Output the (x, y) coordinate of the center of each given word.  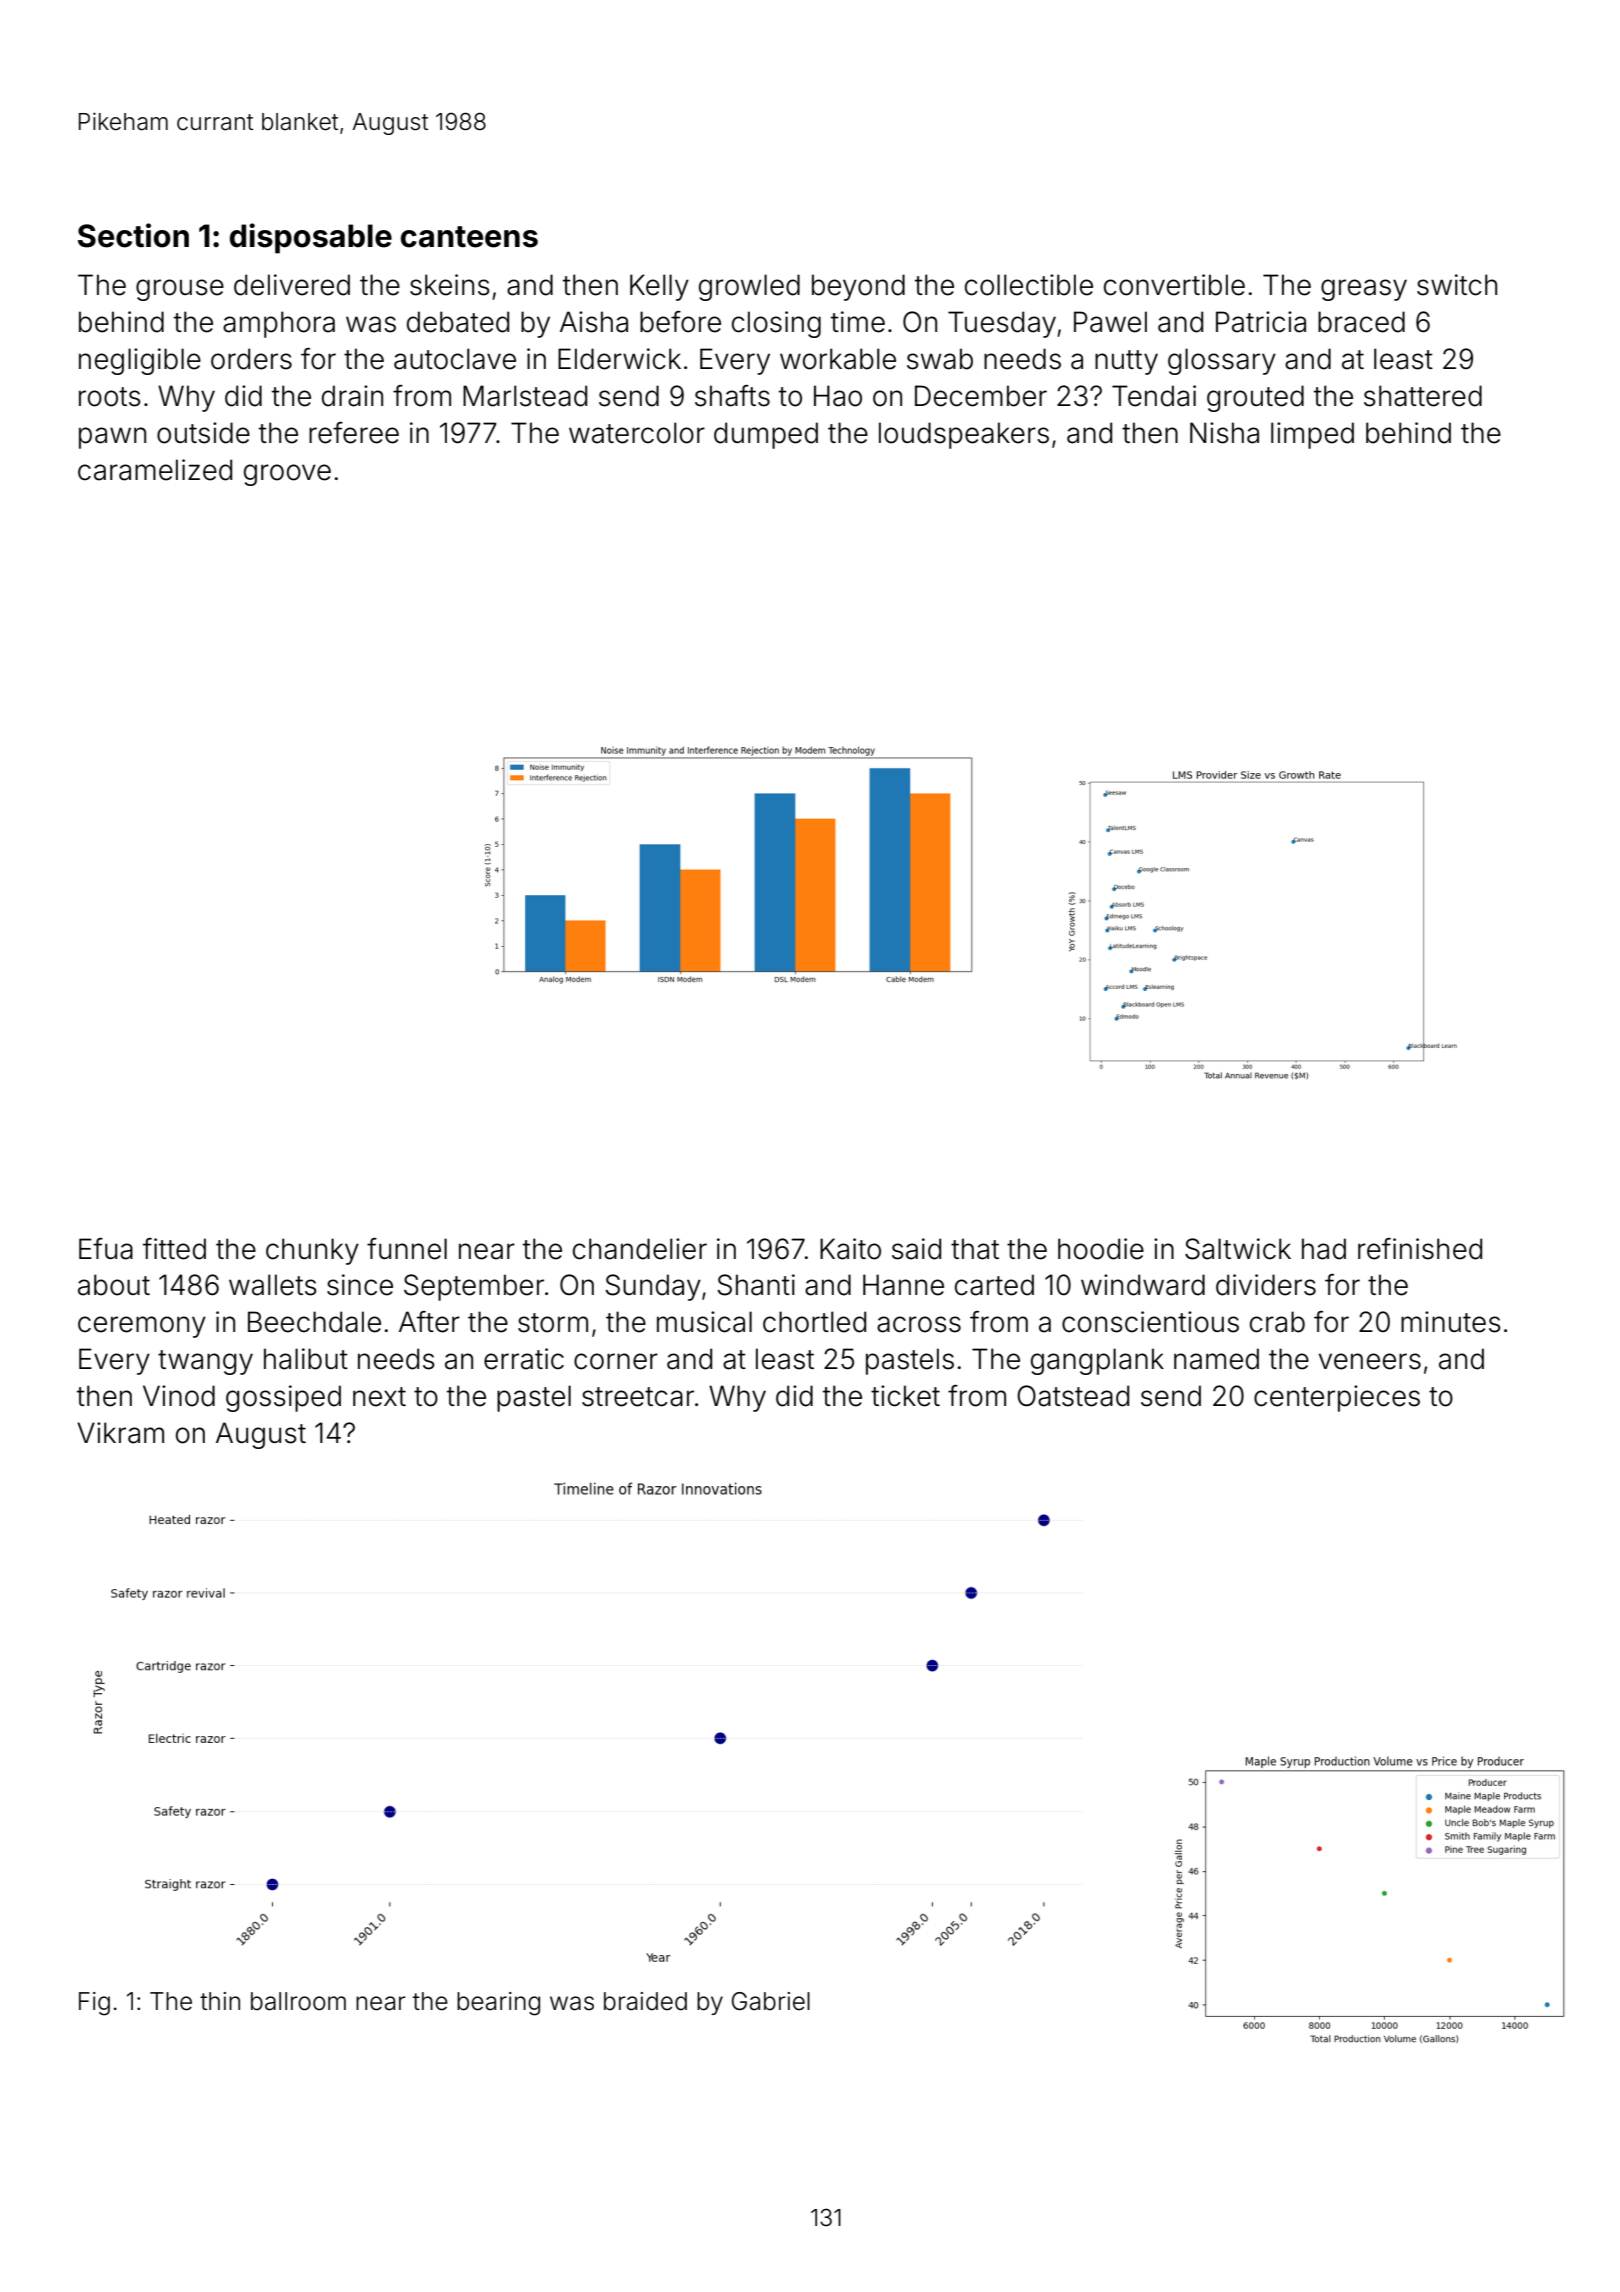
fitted (174, 1249)
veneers (1370, 1361)
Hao (838, 396)
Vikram (120, 1433)
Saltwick (1238, 1249)
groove (287, 475)
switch (1457, 285)
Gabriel (771, 2001)
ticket (905, 1396)
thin (220, 2001)
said (916, 1249)
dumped (766, 435)
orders (251, 359)
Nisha (1224, 433)
